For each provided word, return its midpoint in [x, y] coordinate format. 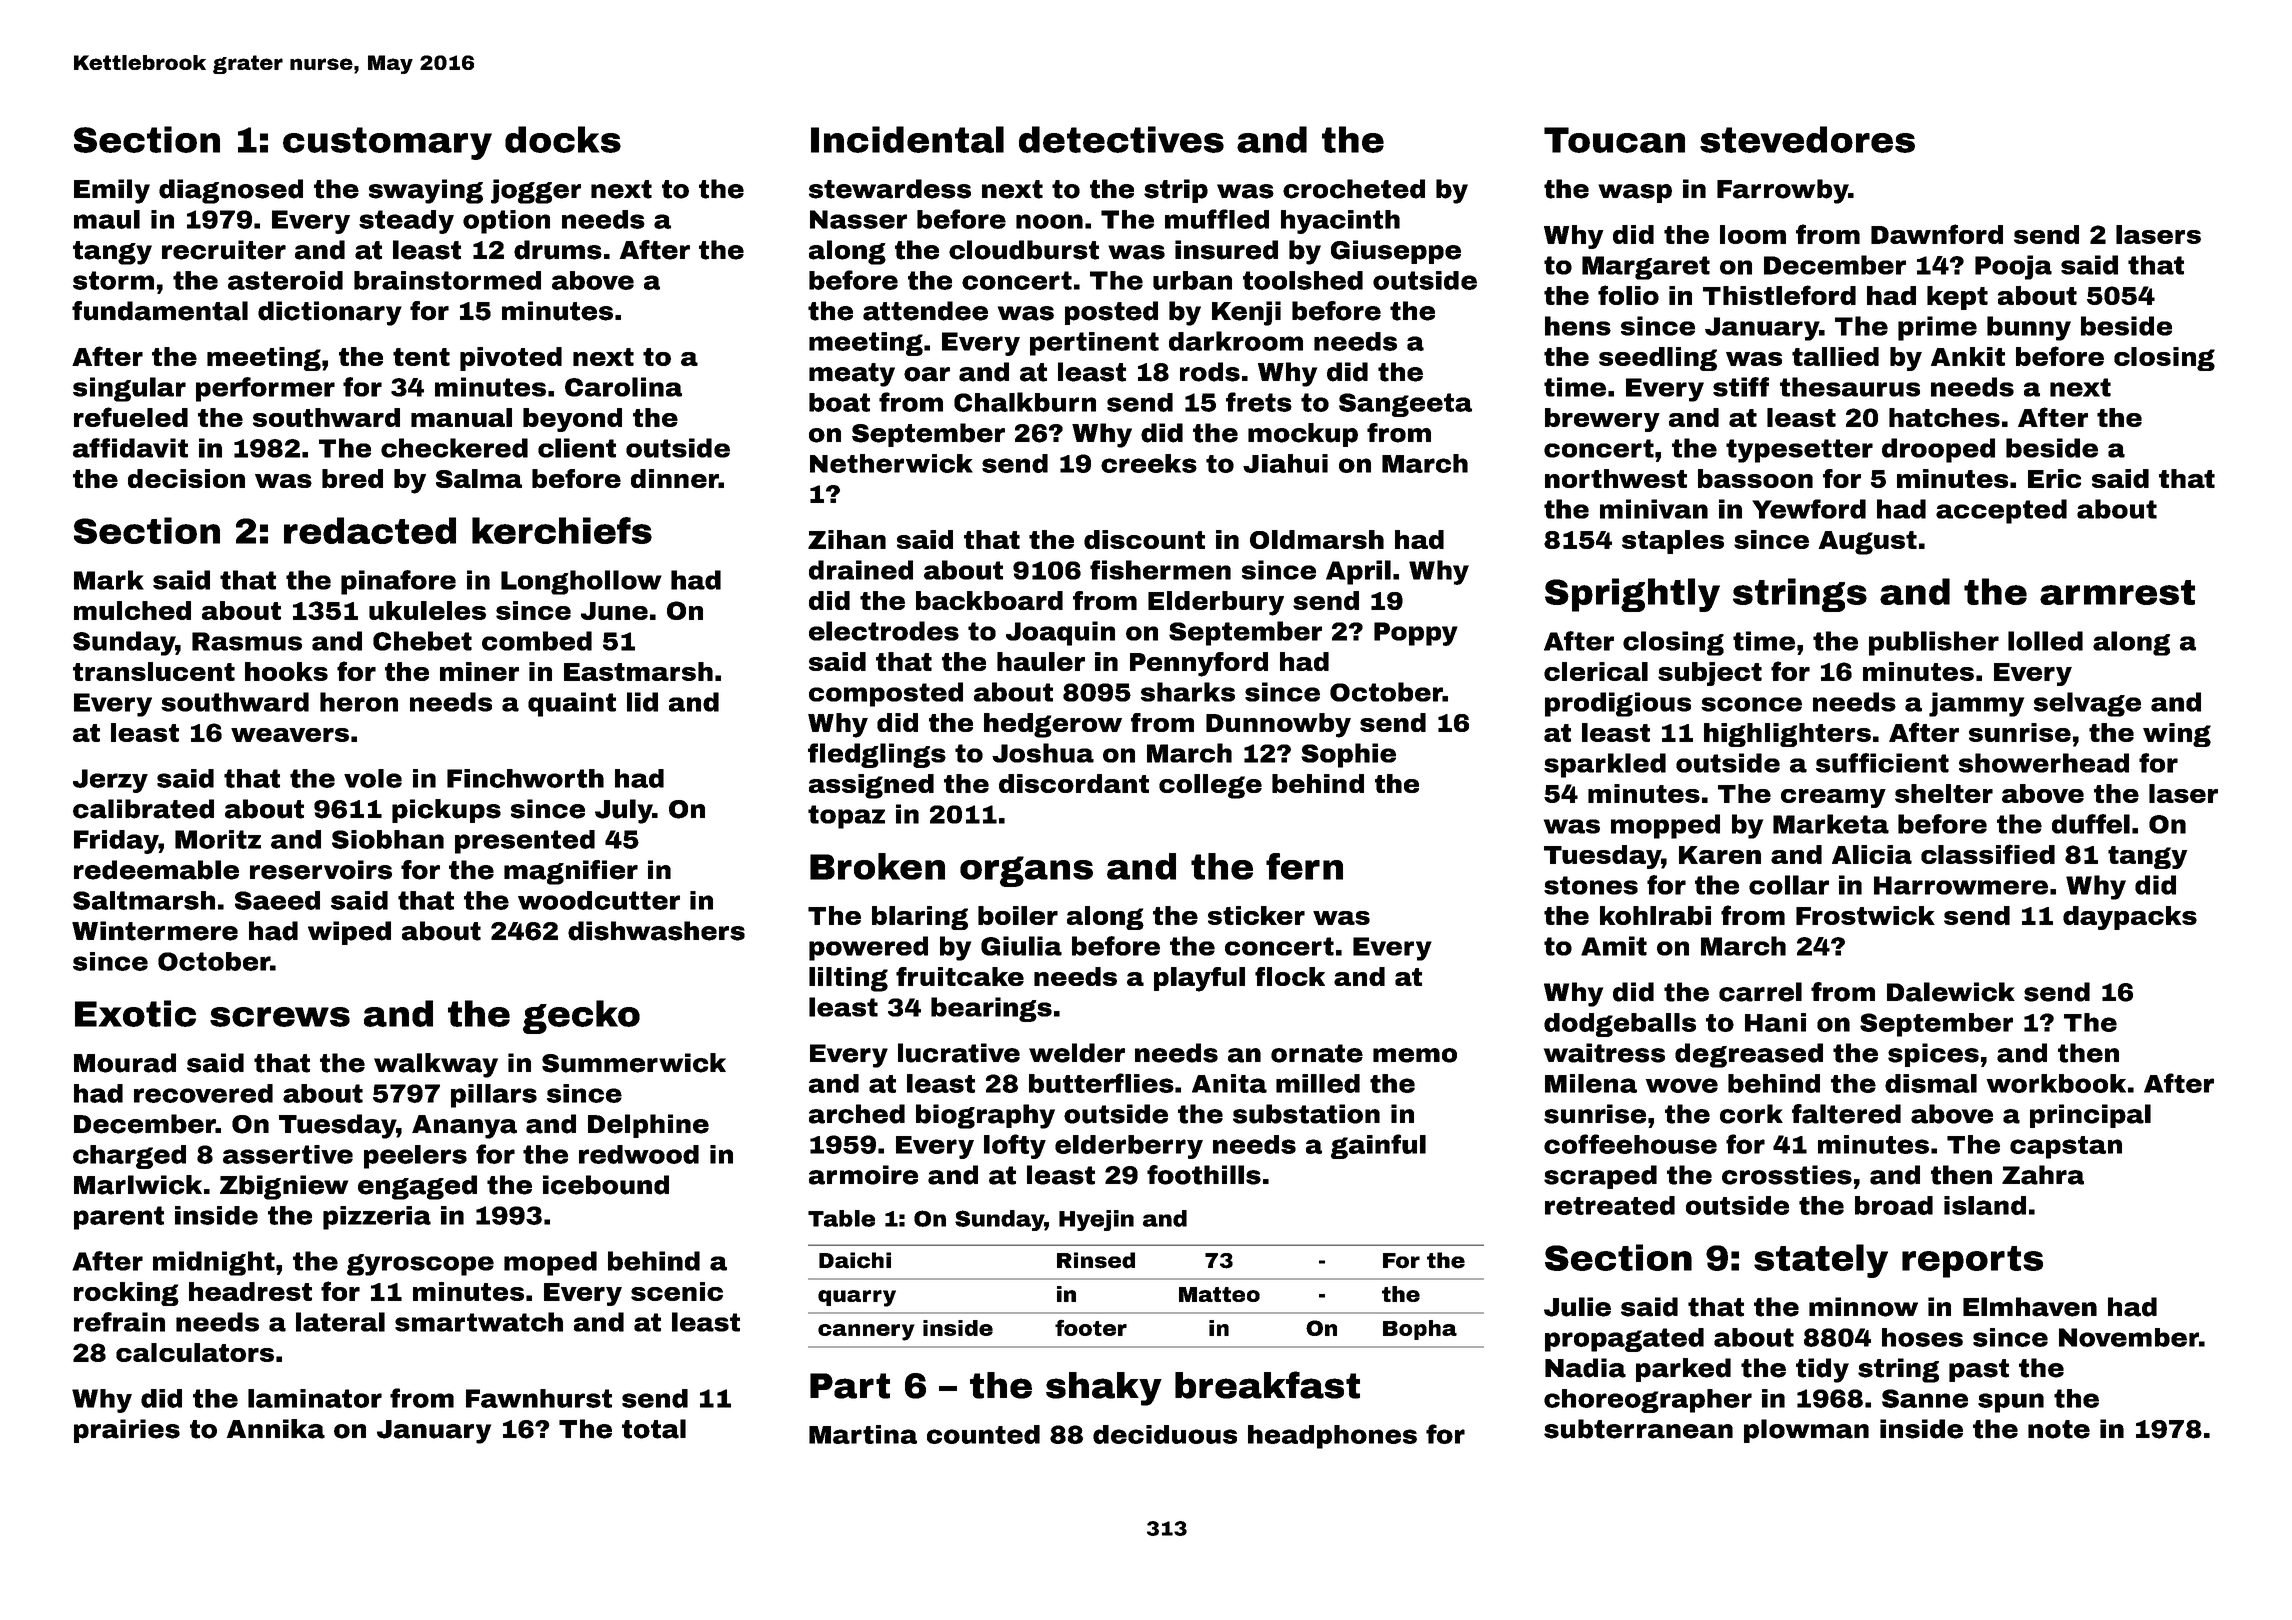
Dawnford [1937, 234]
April [1358, 572]
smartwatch [479, 1322]
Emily [112, 191]
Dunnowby [1278, 725]
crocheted [1354, 189]
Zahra [2043, 1175]
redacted [370, 530]
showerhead [2044, 763]
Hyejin [1096, 1220]
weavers [290, 735]
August [1867, 543]
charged [129, 1157]
